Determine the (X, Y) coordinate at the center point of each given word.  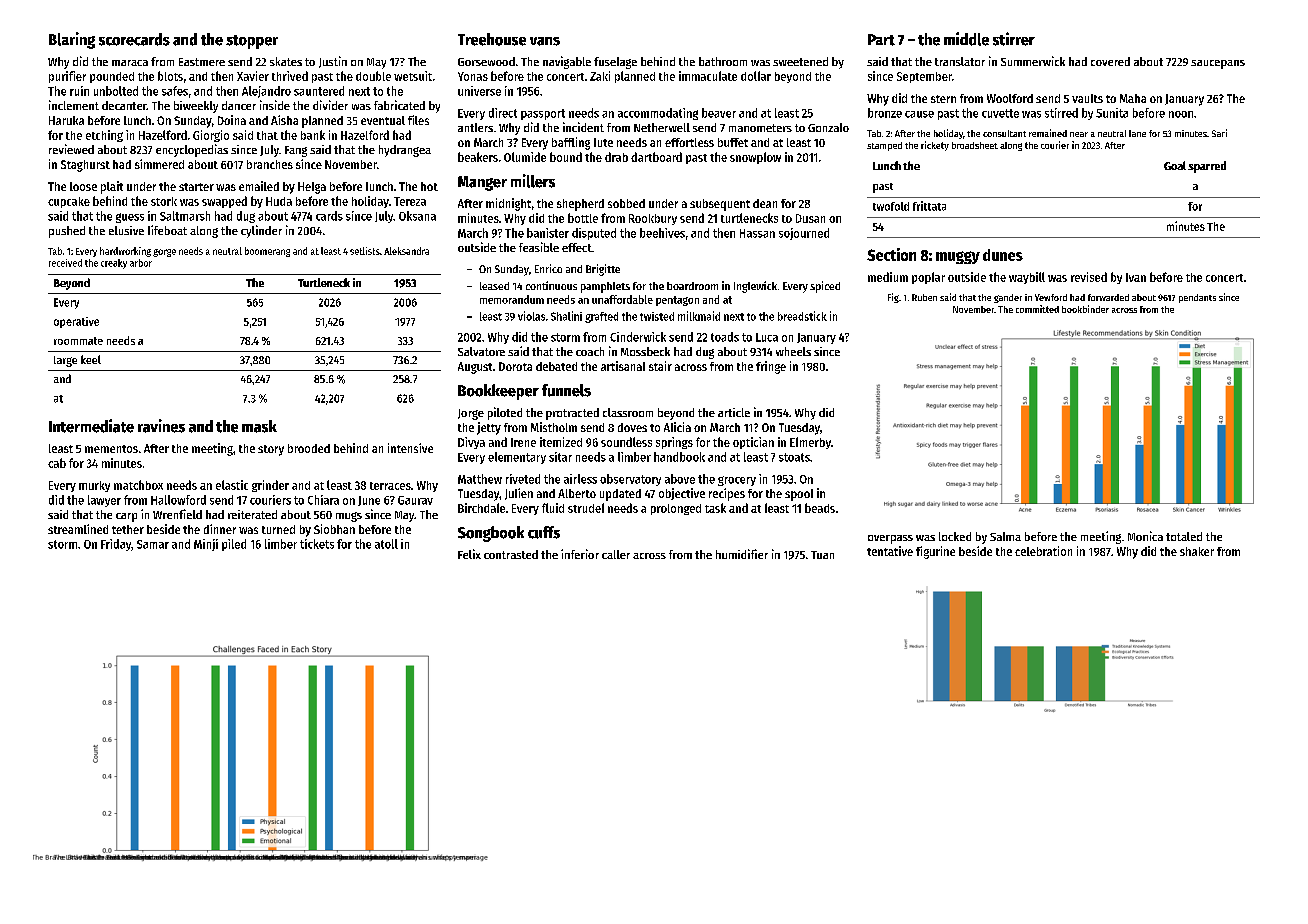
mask (259, 426)
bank (313, 135)
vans (545, 41)
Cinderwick (638, 337)
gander (1008, 298)
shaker (1197, 551)
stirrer (1014, 39)
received (65, 263)
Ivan (1136, 277)
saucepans (1218, 64)
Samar (153, 544)
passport (543, 114)
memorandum (512, 299)
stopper (252, 42)
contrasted (511, 554)
